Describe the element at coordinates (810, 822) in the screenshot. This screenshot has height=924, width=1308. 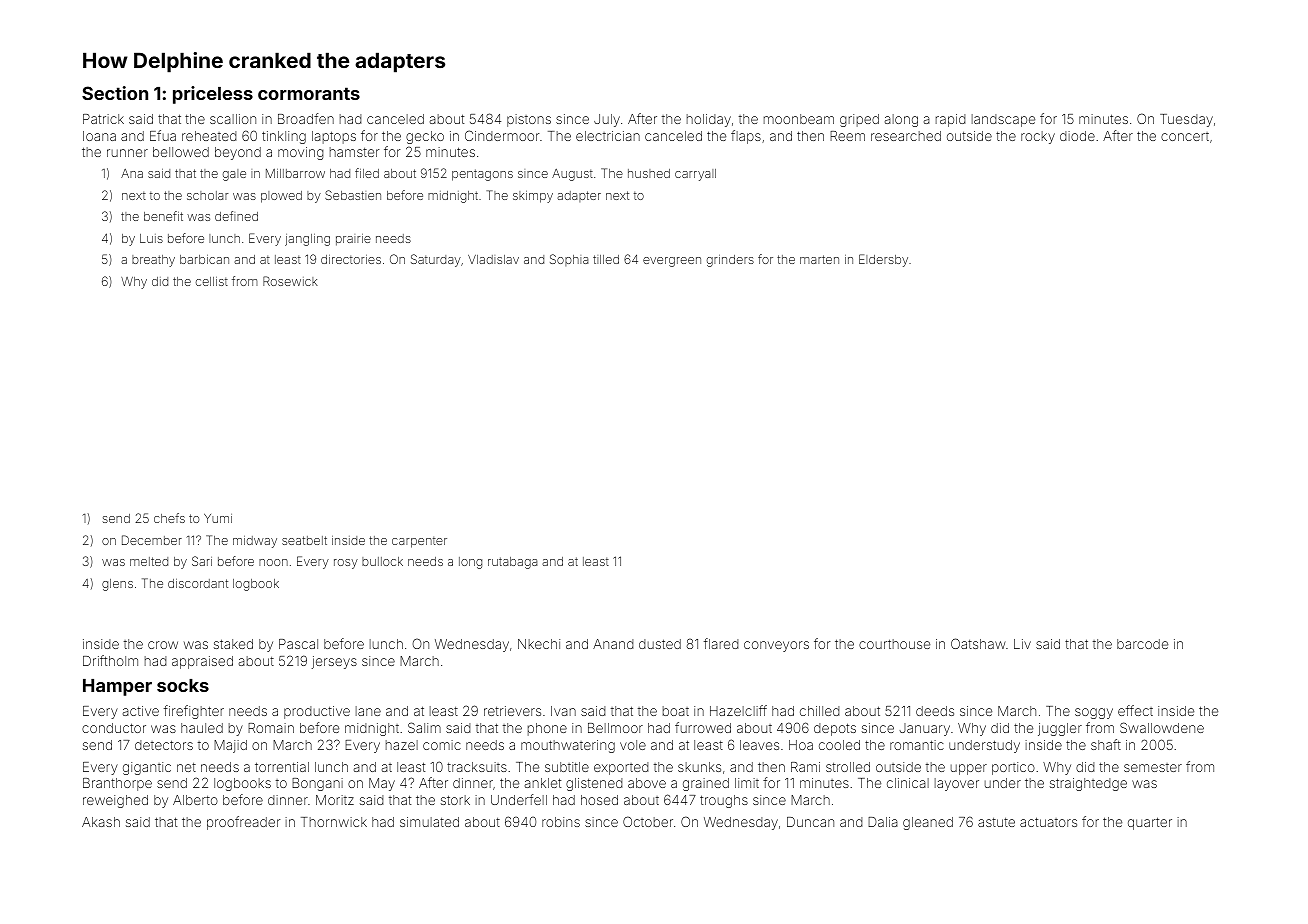
I see `Duncan` at that location.
